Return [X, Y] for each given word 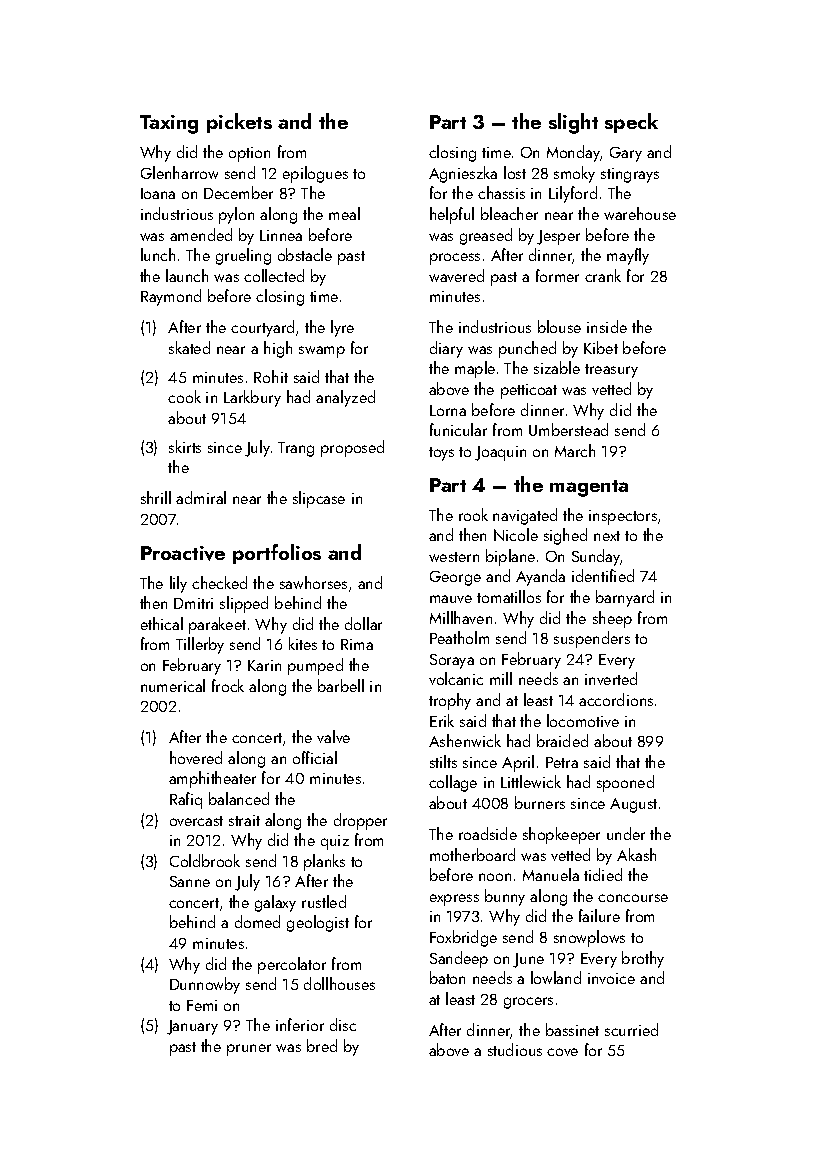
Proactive [183, 553]
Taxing [169, 124]
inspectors [623, 517]
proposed [352, 448]
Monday [573, 153]
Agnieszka [463, 174]
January [192, 1027]
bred [322, 1045]
